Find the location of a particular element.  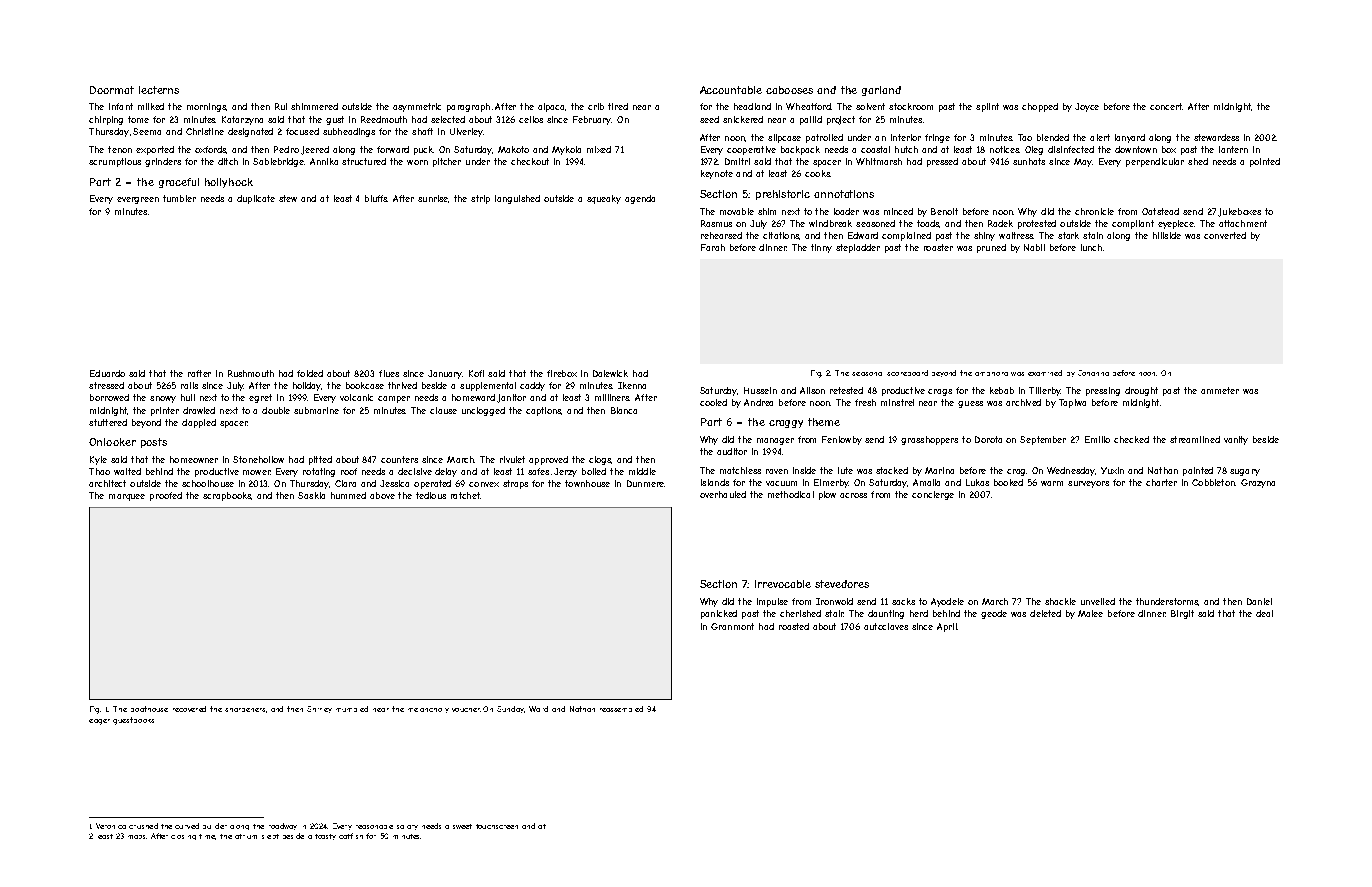

posts is located at coordinates (154, 443).
